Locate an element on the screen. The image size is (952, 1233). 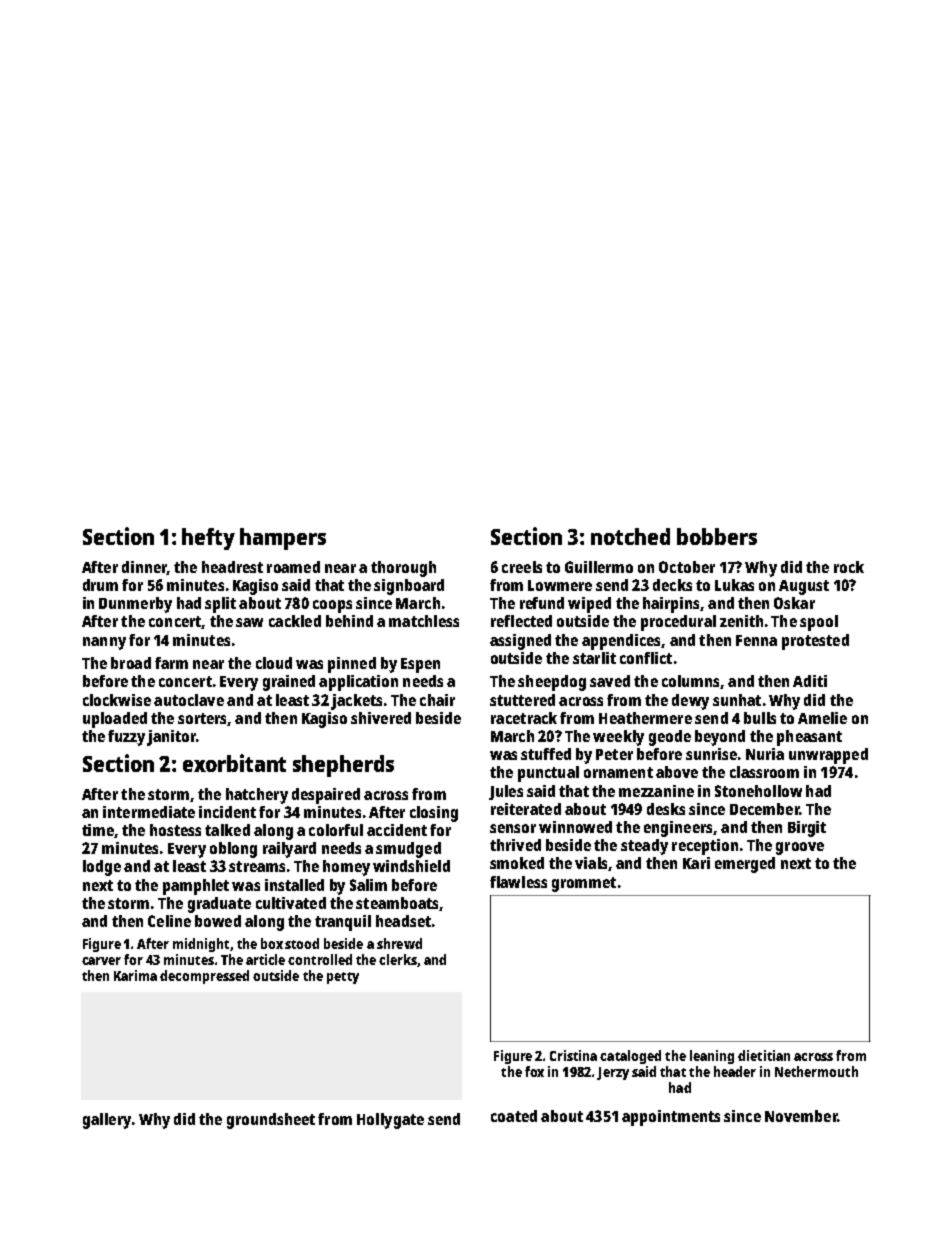
shrewd is located at coordinates (399, 943).
